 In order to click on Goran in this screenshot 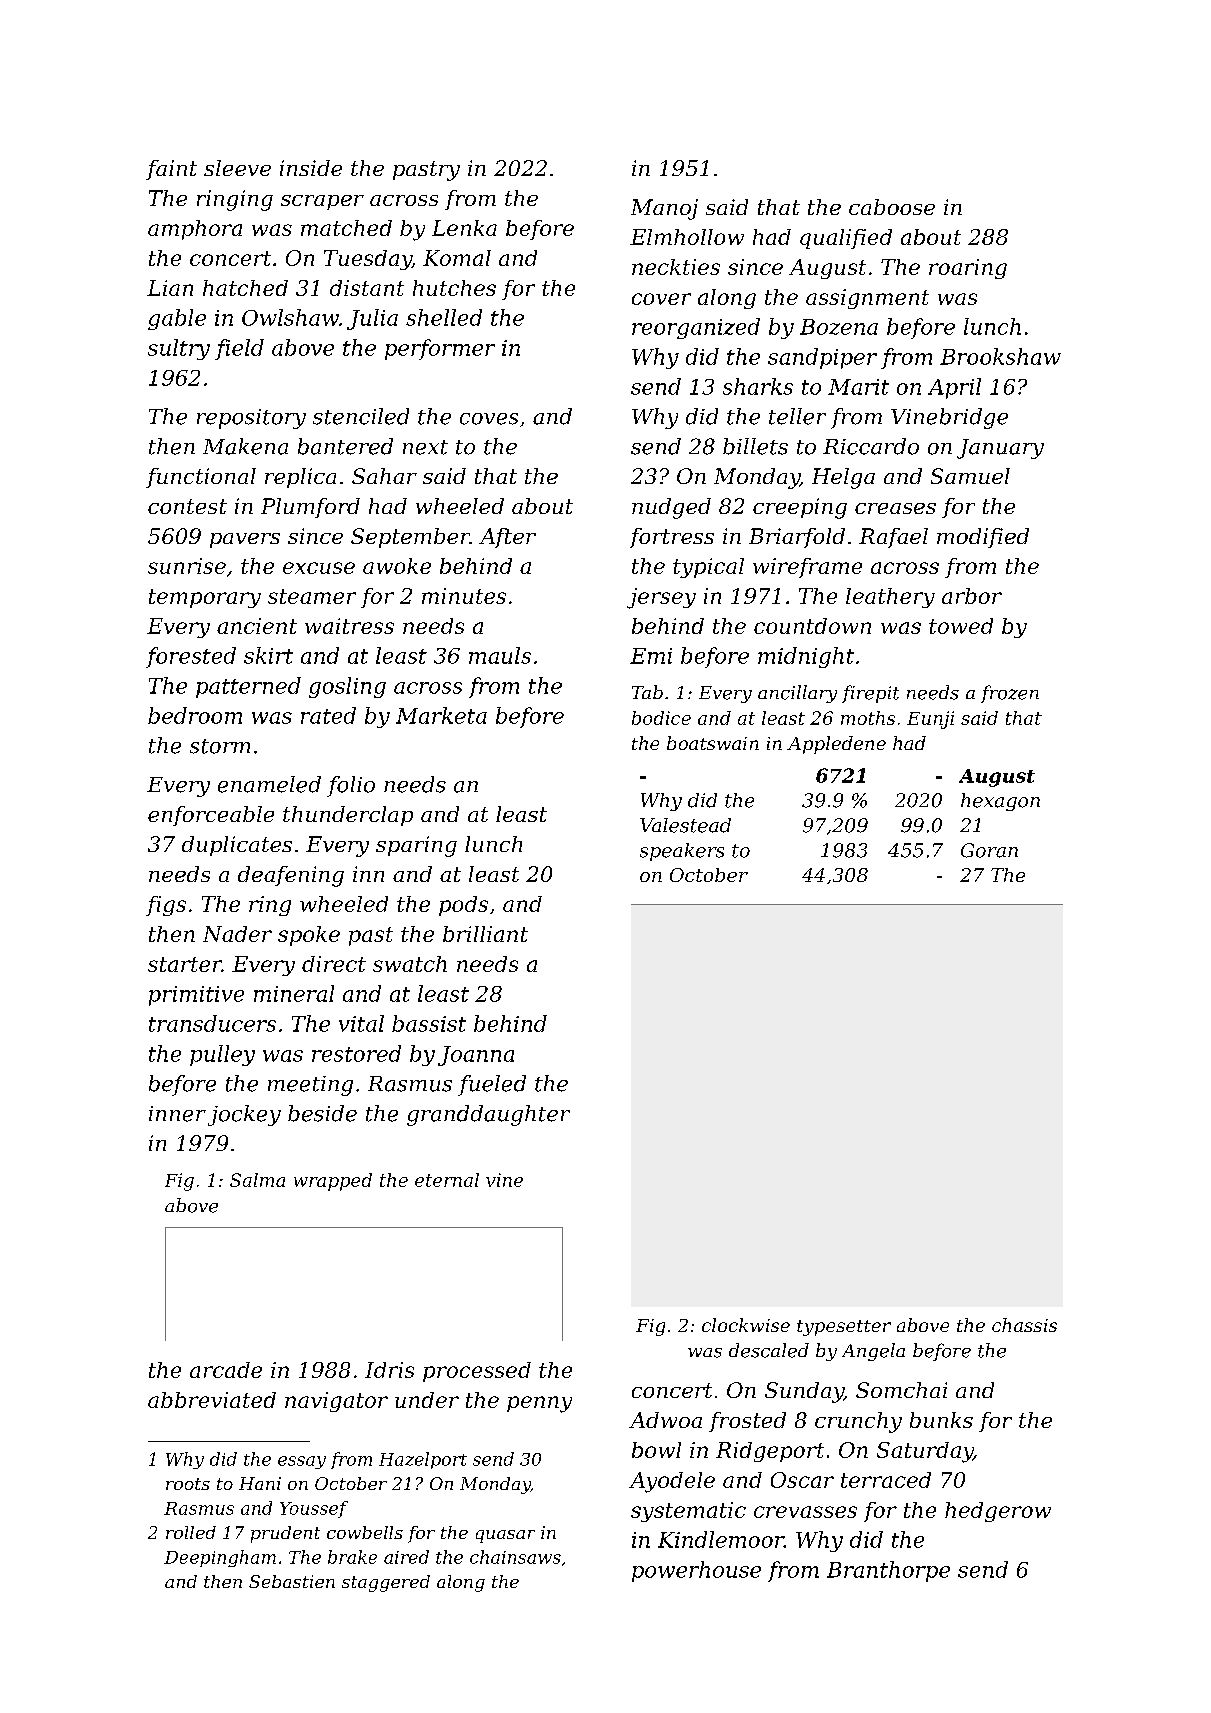, I will do `click(989, 850)`.
